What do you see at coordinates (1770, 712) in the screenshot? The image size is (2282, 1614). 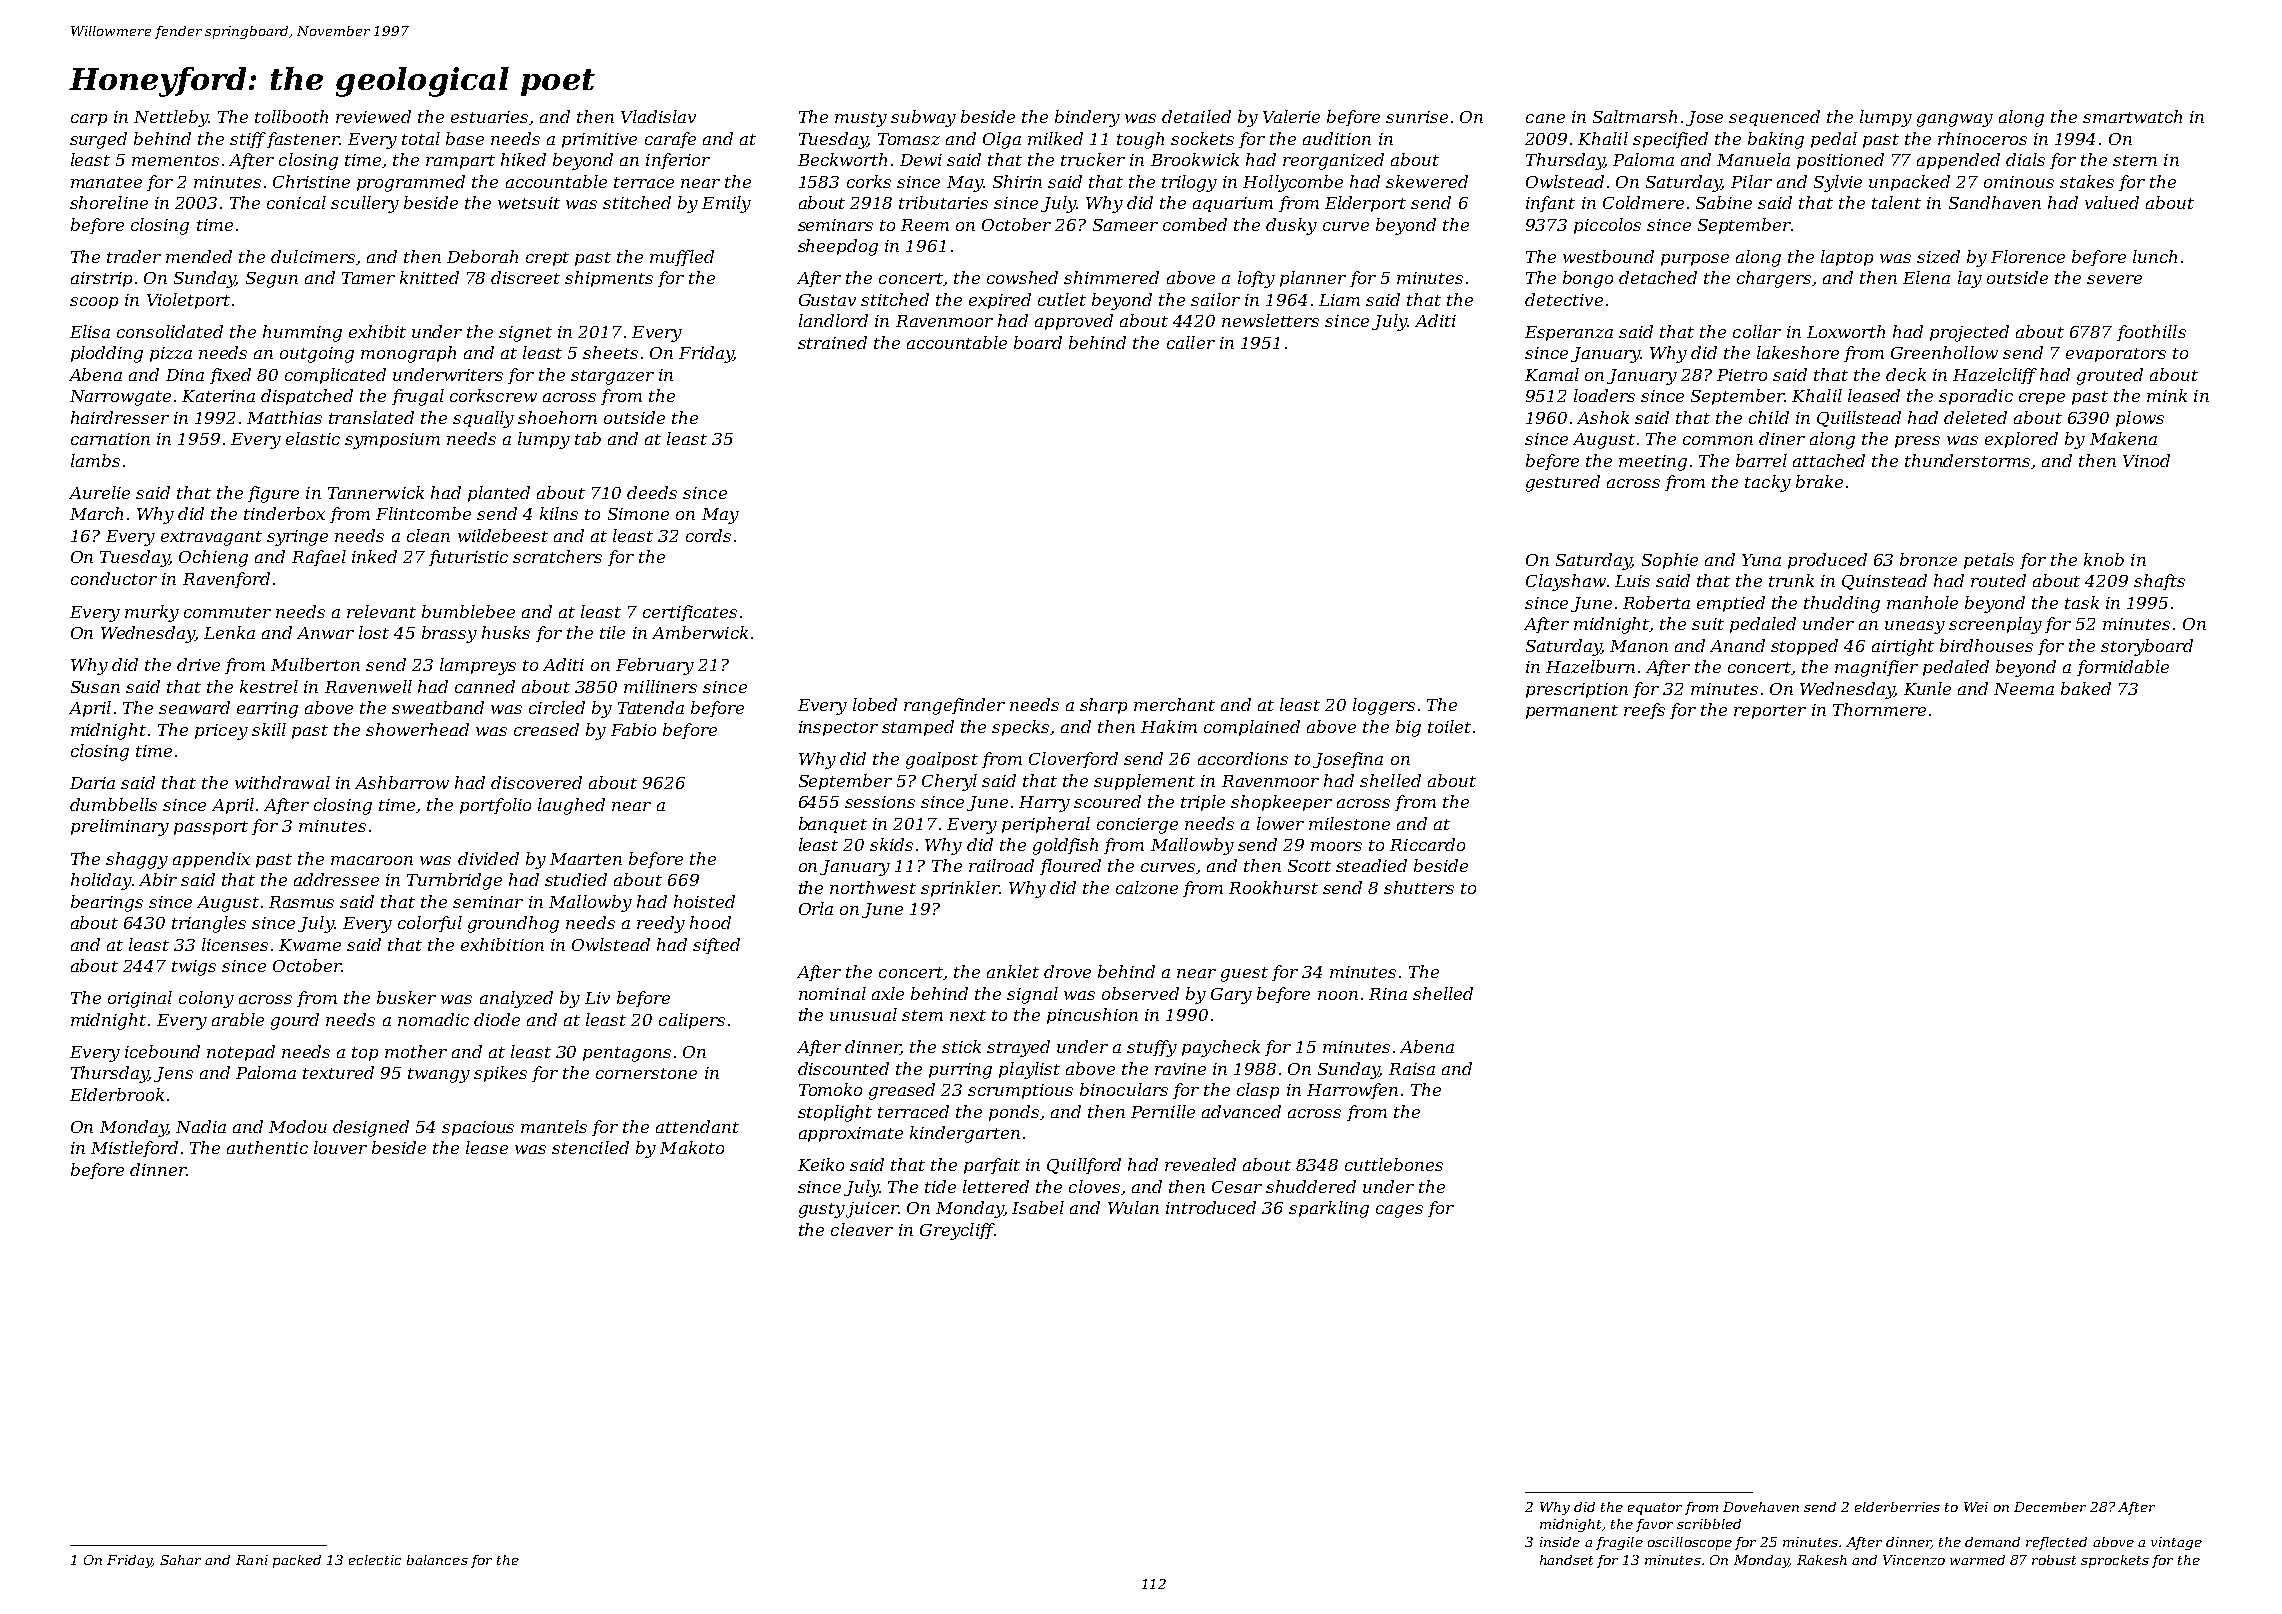 I see `reporter` at bounding box center [1770, 712].
